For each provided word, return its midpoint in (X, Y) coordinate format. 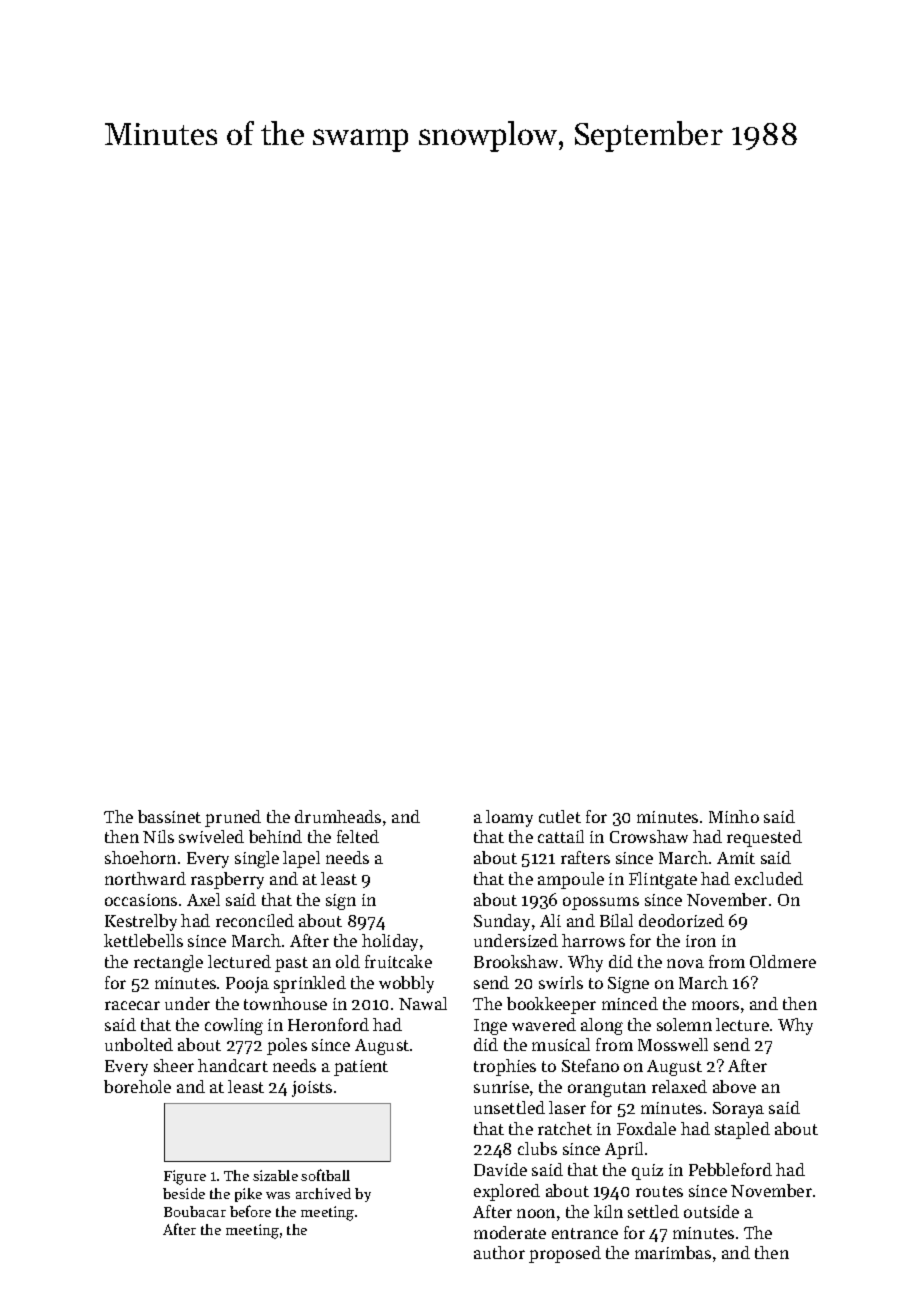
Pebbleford (730, 1169)
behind (275, 836)
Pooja (247, 985)
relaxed (679, 1086)
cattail (561, 836)
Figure (185, 1177)
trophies (505, 1067)
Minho (734, 816)
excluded (769, 878)
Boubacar (195, 1211)
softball (325, 1175)
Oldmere (783, 961)
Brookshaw (516, 961)
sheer (174, 1065)
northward (145, 878)
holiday (390, 942)
